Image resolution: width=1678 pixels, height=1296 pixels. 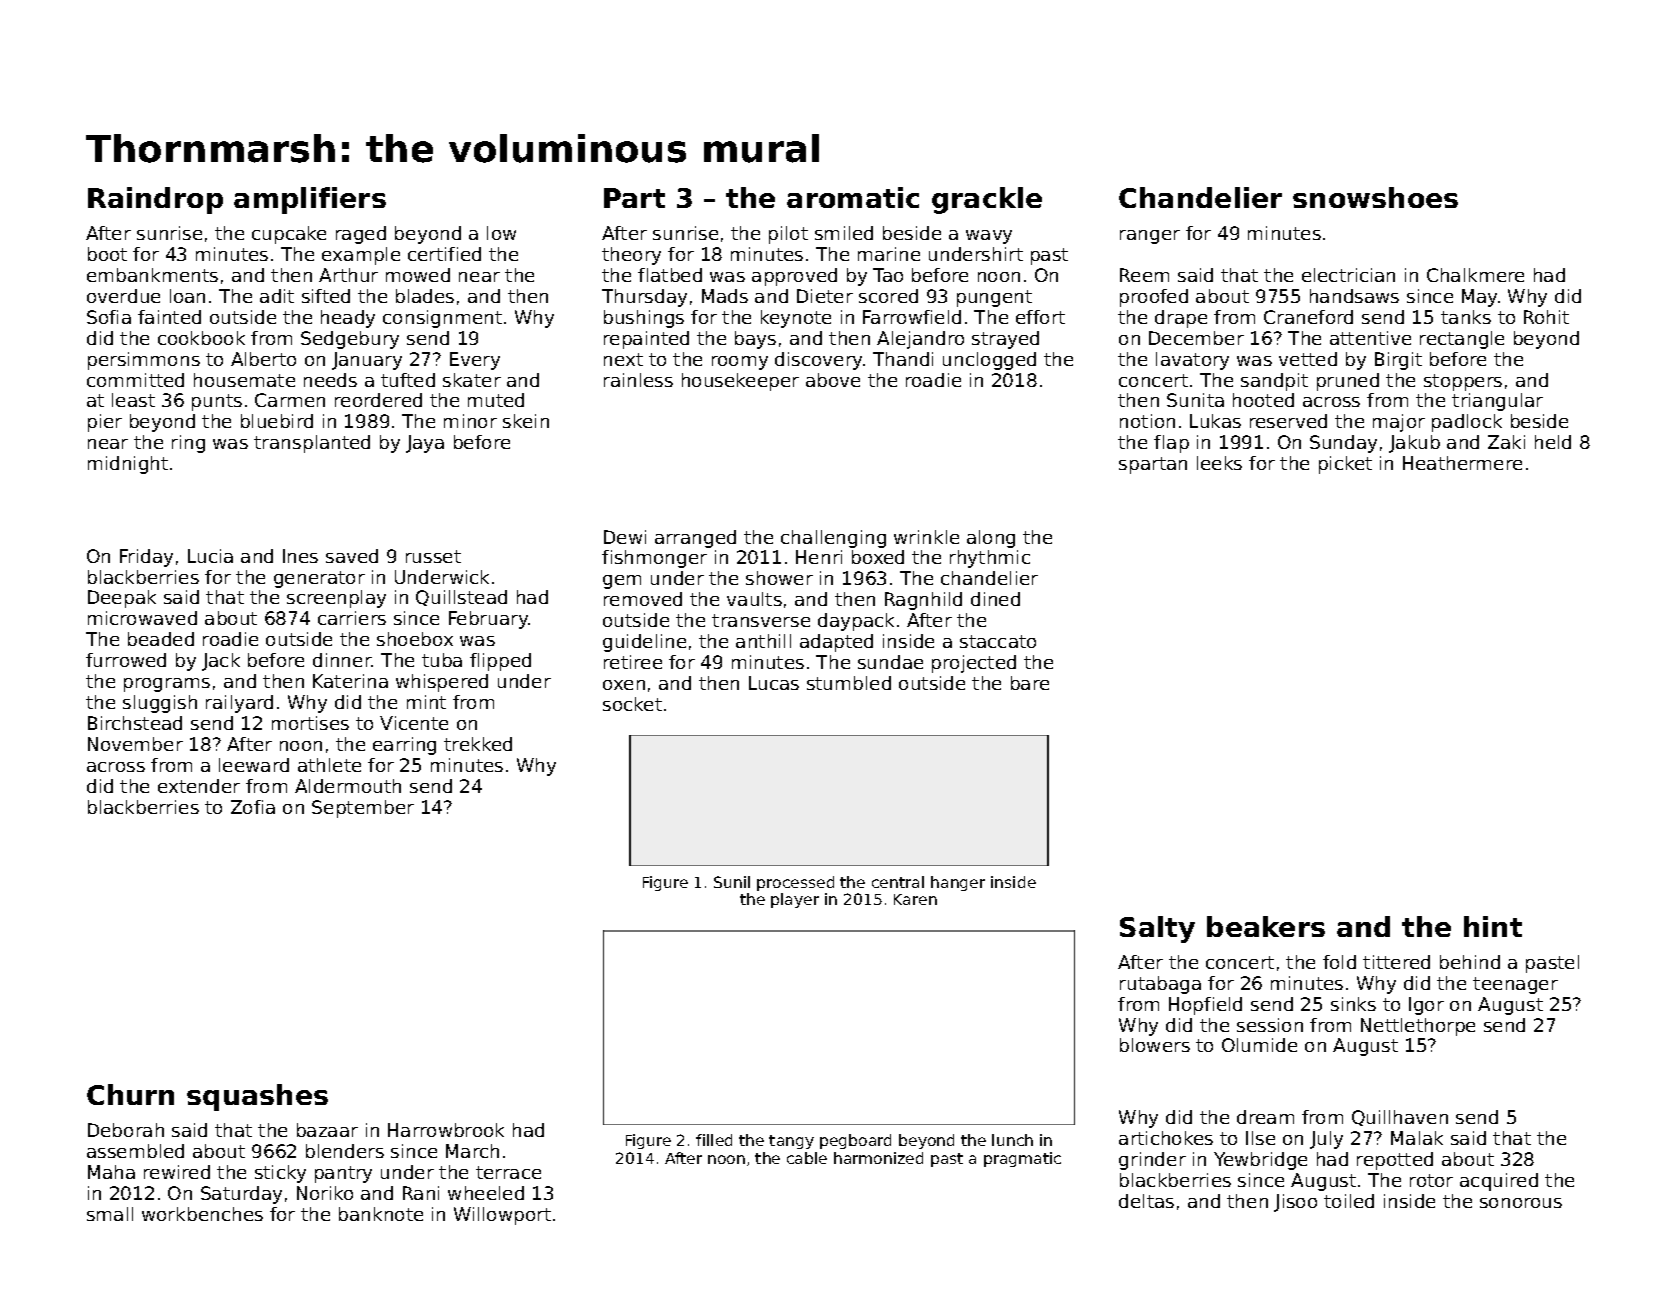 What do you see at coordinates (788, 235) in the screenshot?
I see `pilot` at bounding box center [788, 235].
